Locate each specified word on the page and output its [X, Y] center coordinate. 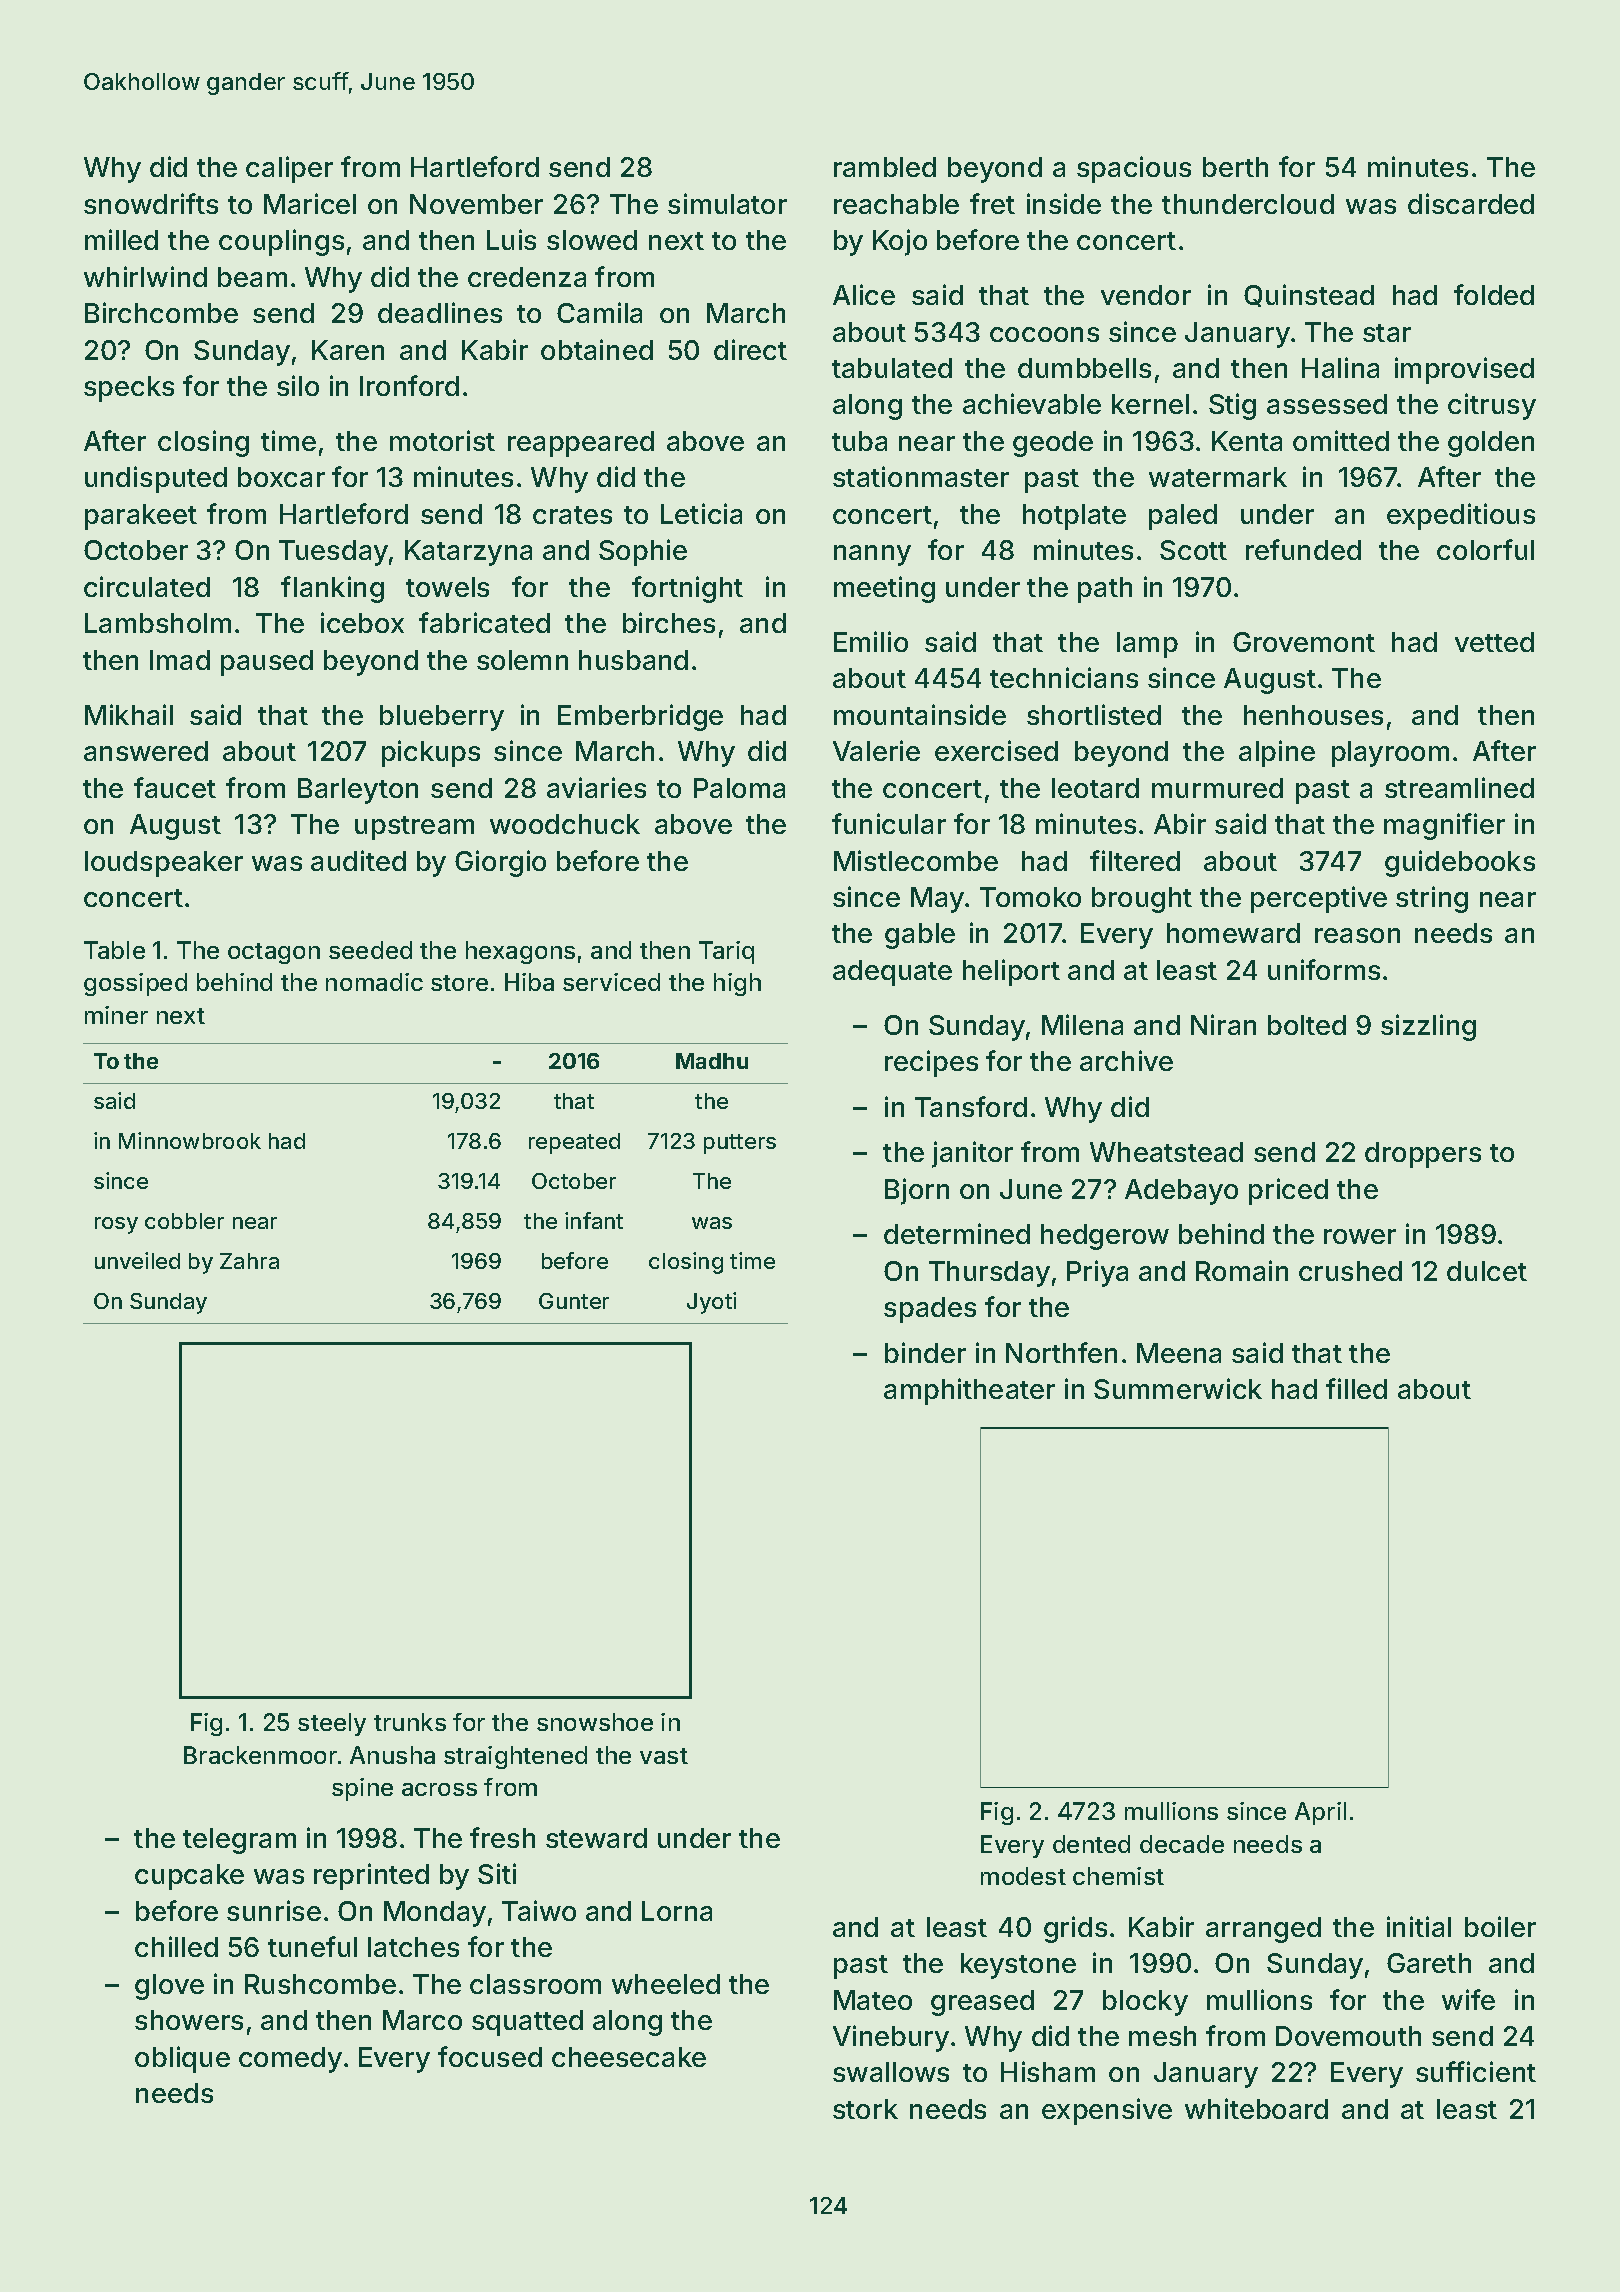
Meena [1179, 1353]
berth [1235, 167]
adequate [892, 973]
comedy [290, 2060]
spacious [1134, 169]
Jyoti [711, 1303]
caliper [289, 169]
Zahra [249, 1261]
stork [865, 2109]
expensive [1107, 2111]
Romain [1242, 1270]
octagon [274, 953]
